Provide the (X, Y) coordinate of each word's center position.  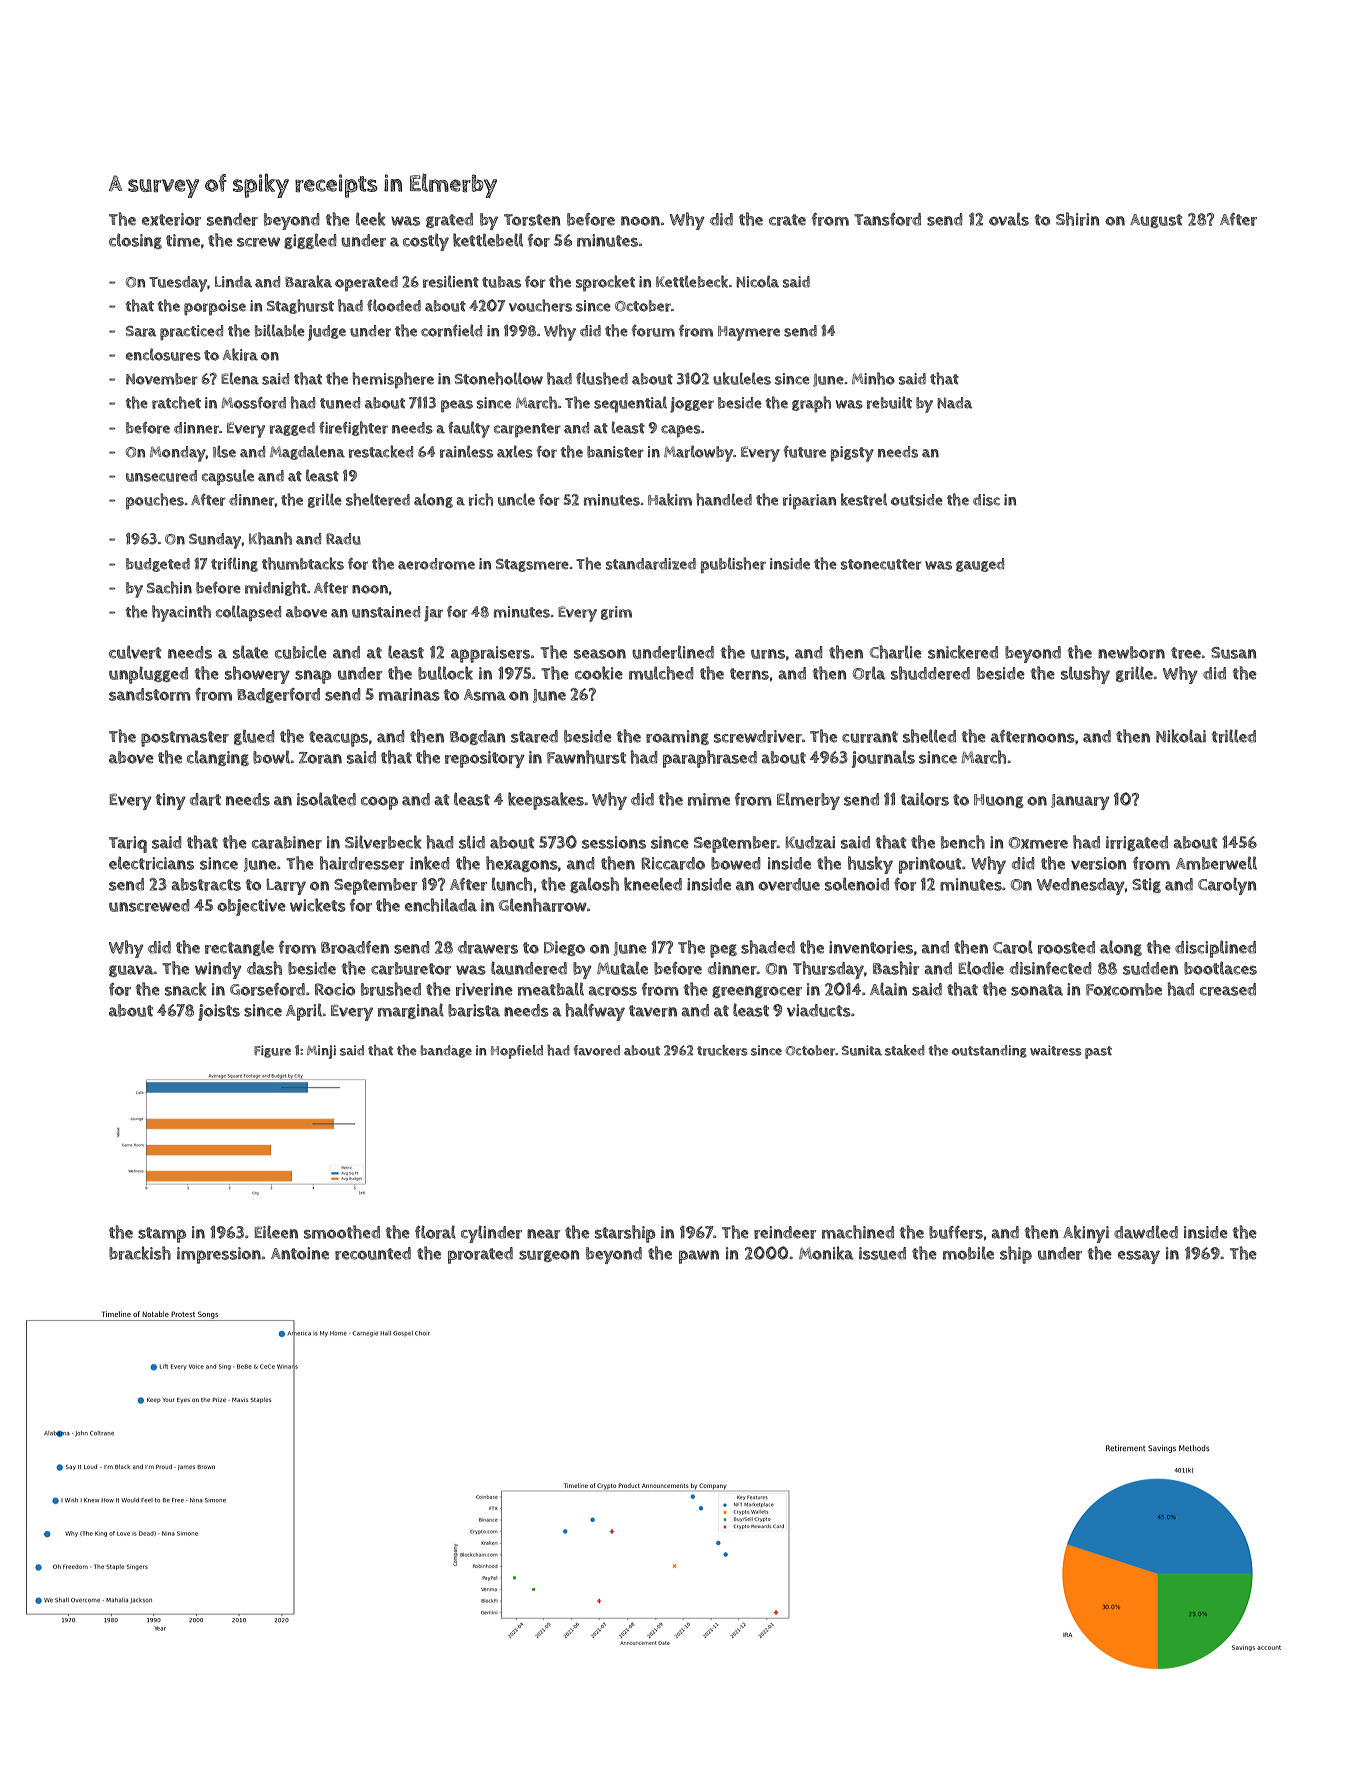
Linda (233, 282)
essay (1139, 1257)
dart (205, 799)
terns (749, 674)
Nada (954, 403)
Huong (998, 801)
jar (433, 614)
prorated (480, 1255)
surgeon (549, 1256)
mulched (661, 673)
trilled (1234, 736)
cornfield (451, 330)
